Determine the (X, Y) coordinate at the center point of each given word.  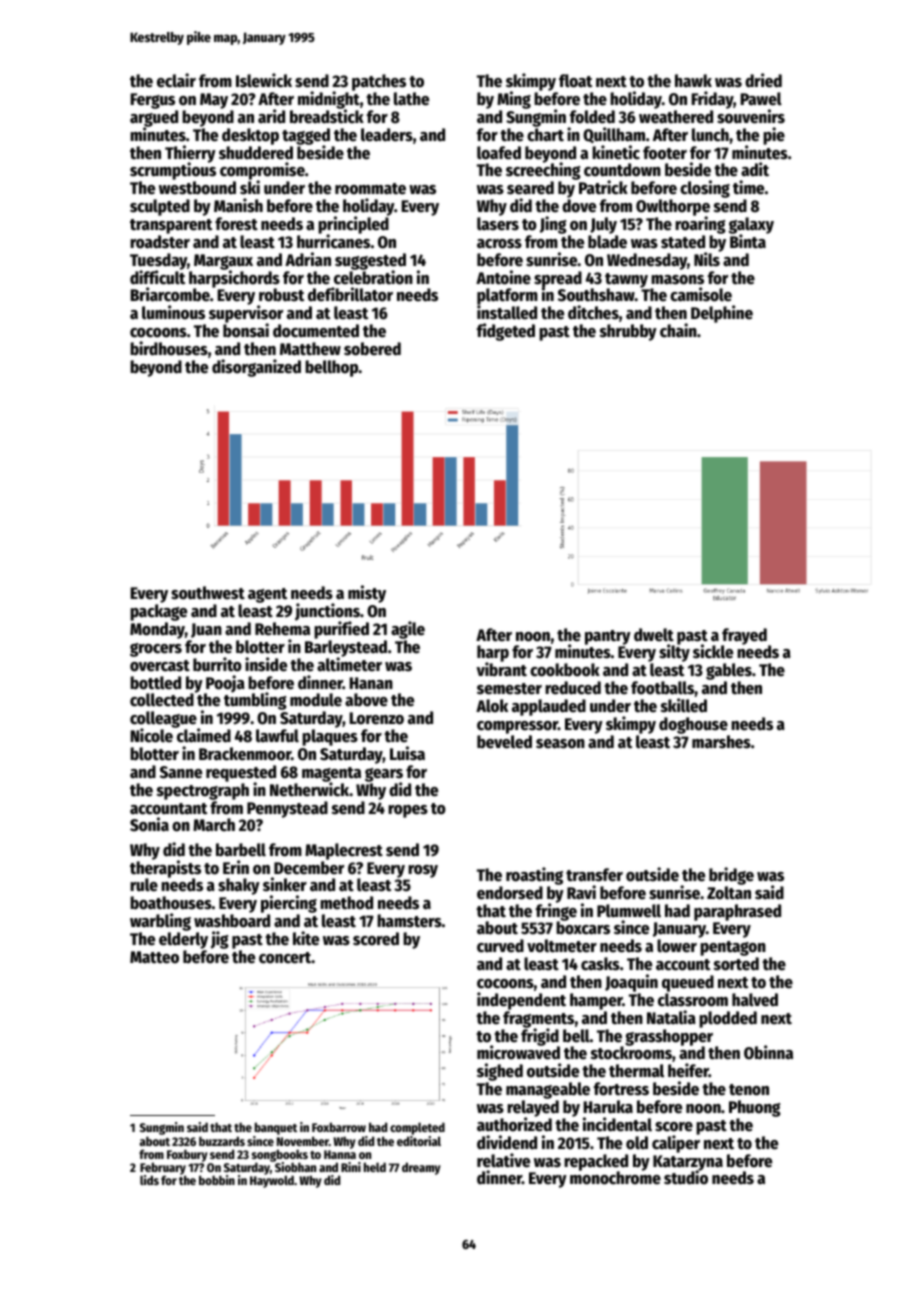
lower (677, 946)
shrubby (628, 332)
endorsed (510, 893)
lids (149, 1180)
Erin (236, 867)
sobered (372, 349)
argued (154, 118)
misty (367, 594)
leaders (387, 135)
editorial (419, 1141)
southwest (208, 593)
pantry (608, 637)
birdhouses (169, 348)
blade (607, 242)
